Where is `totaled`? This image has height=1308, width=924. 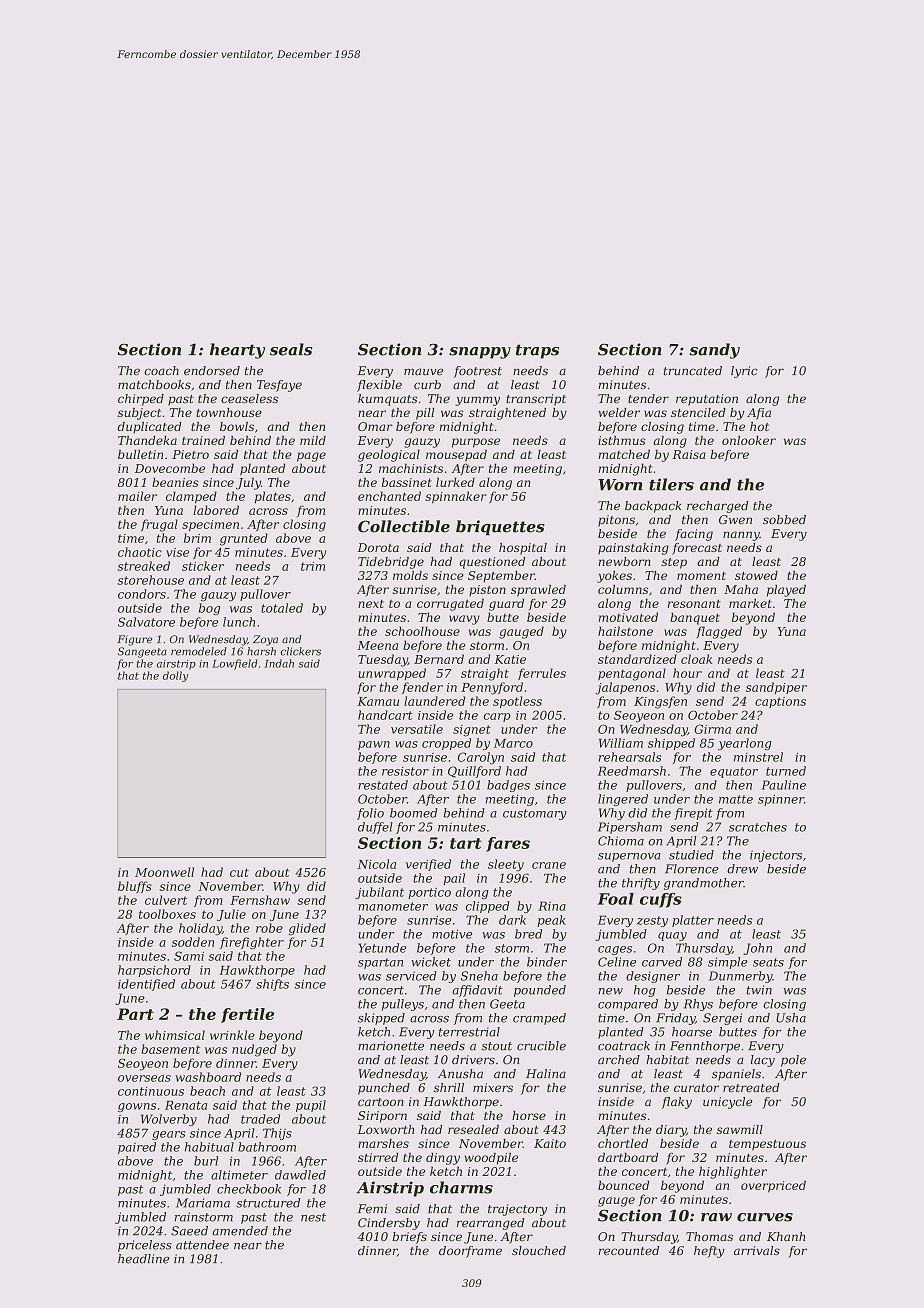 totaled is located at coordinates (282, 608).
